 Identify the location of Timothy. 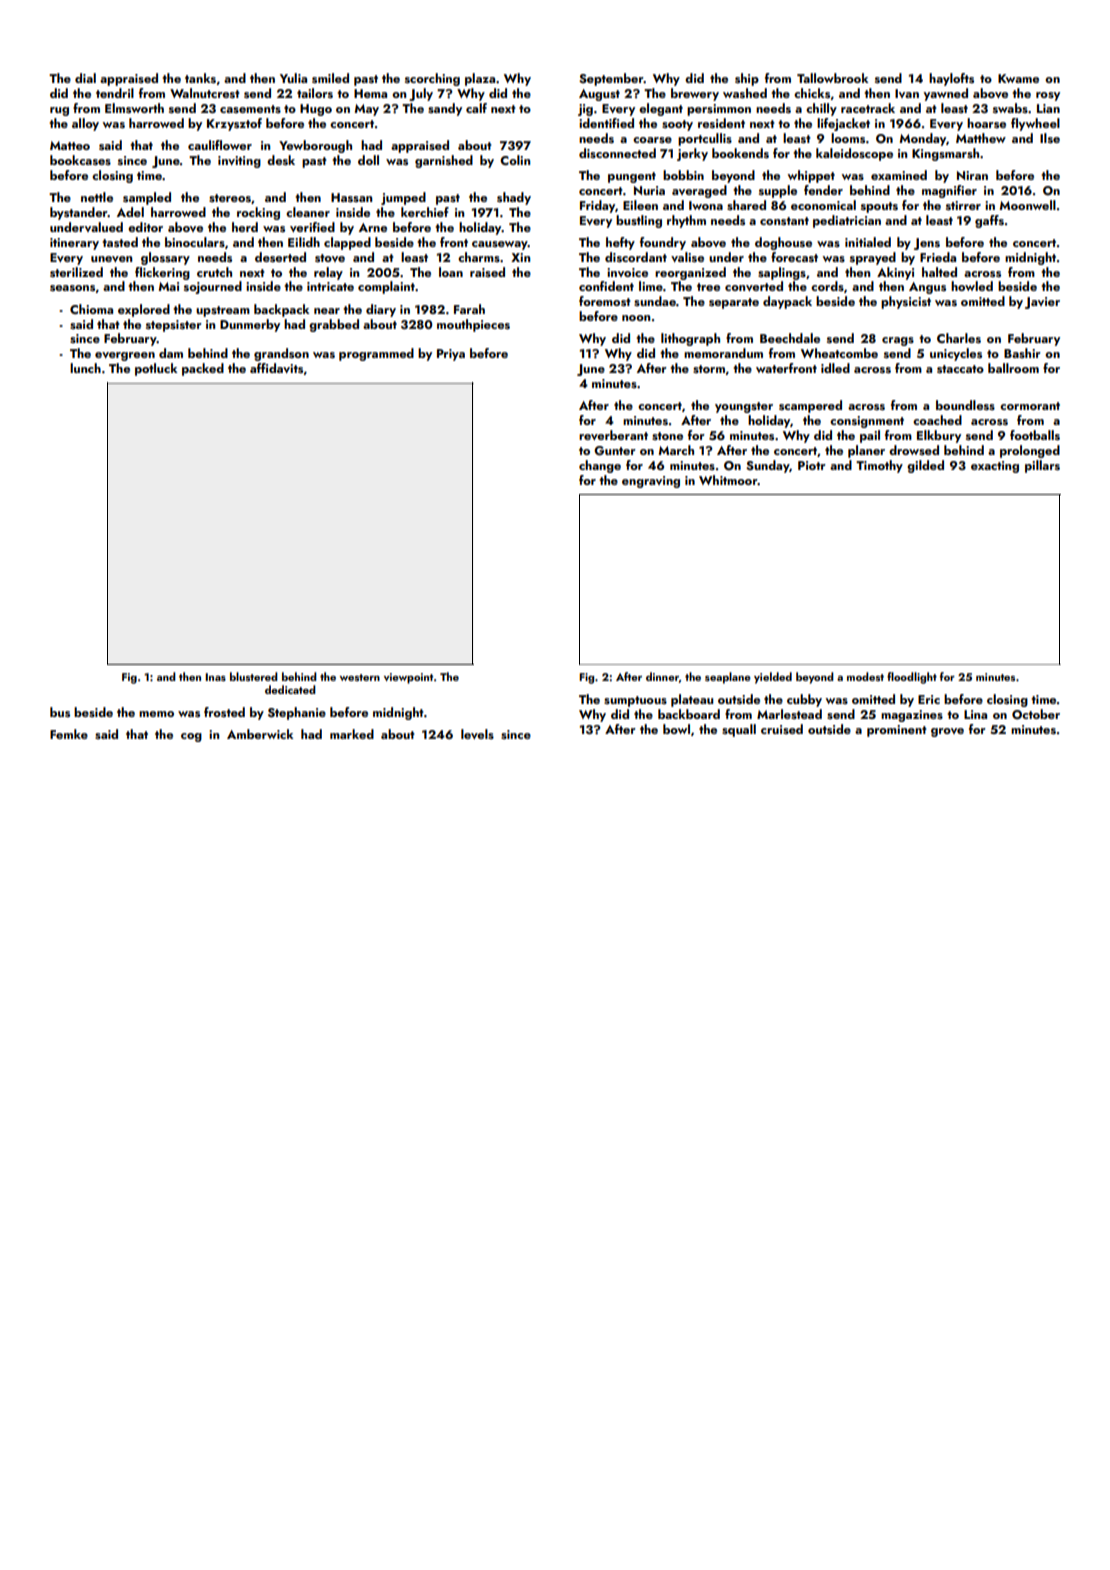
(879, 466).
